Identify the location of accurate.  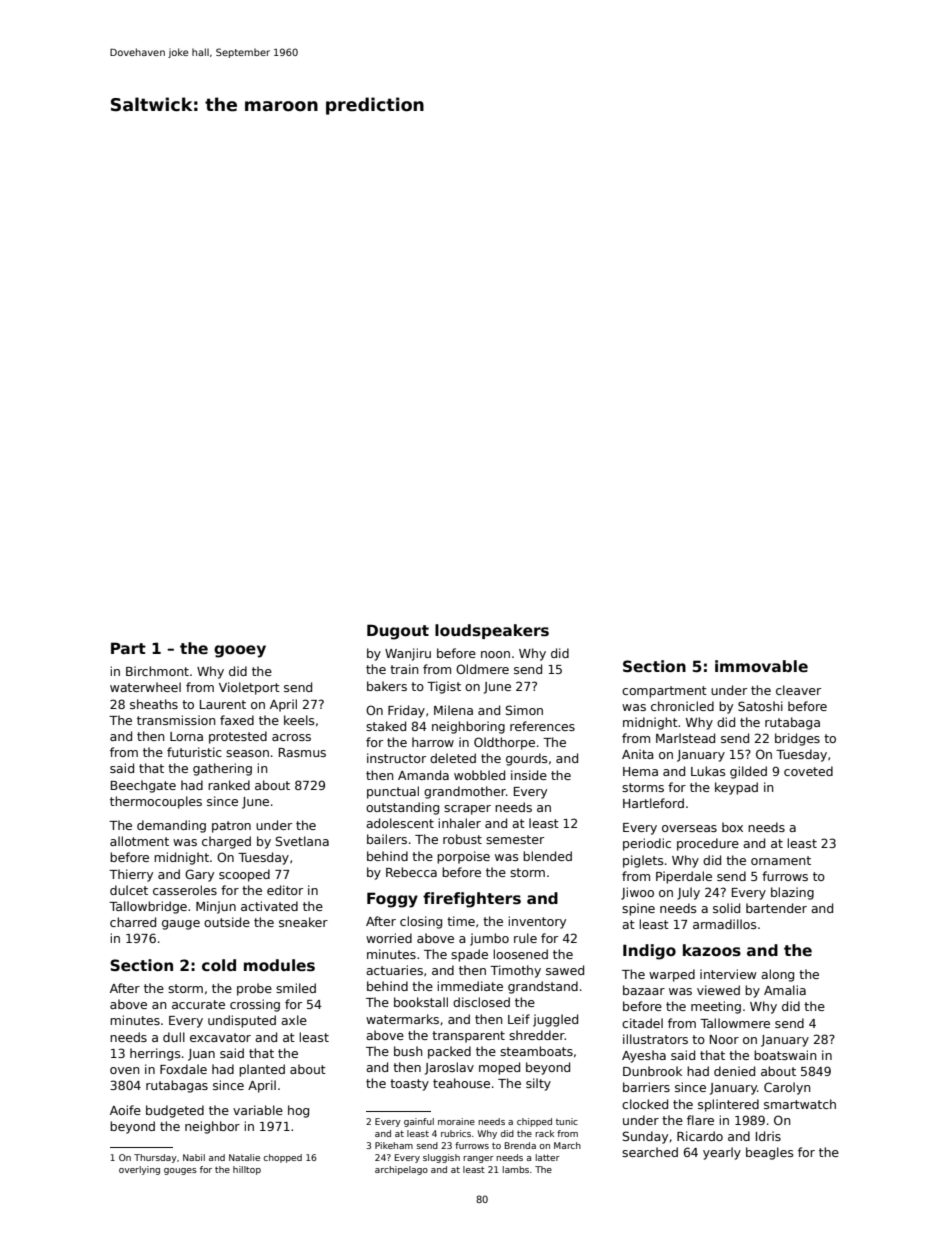
(198, 1004).
